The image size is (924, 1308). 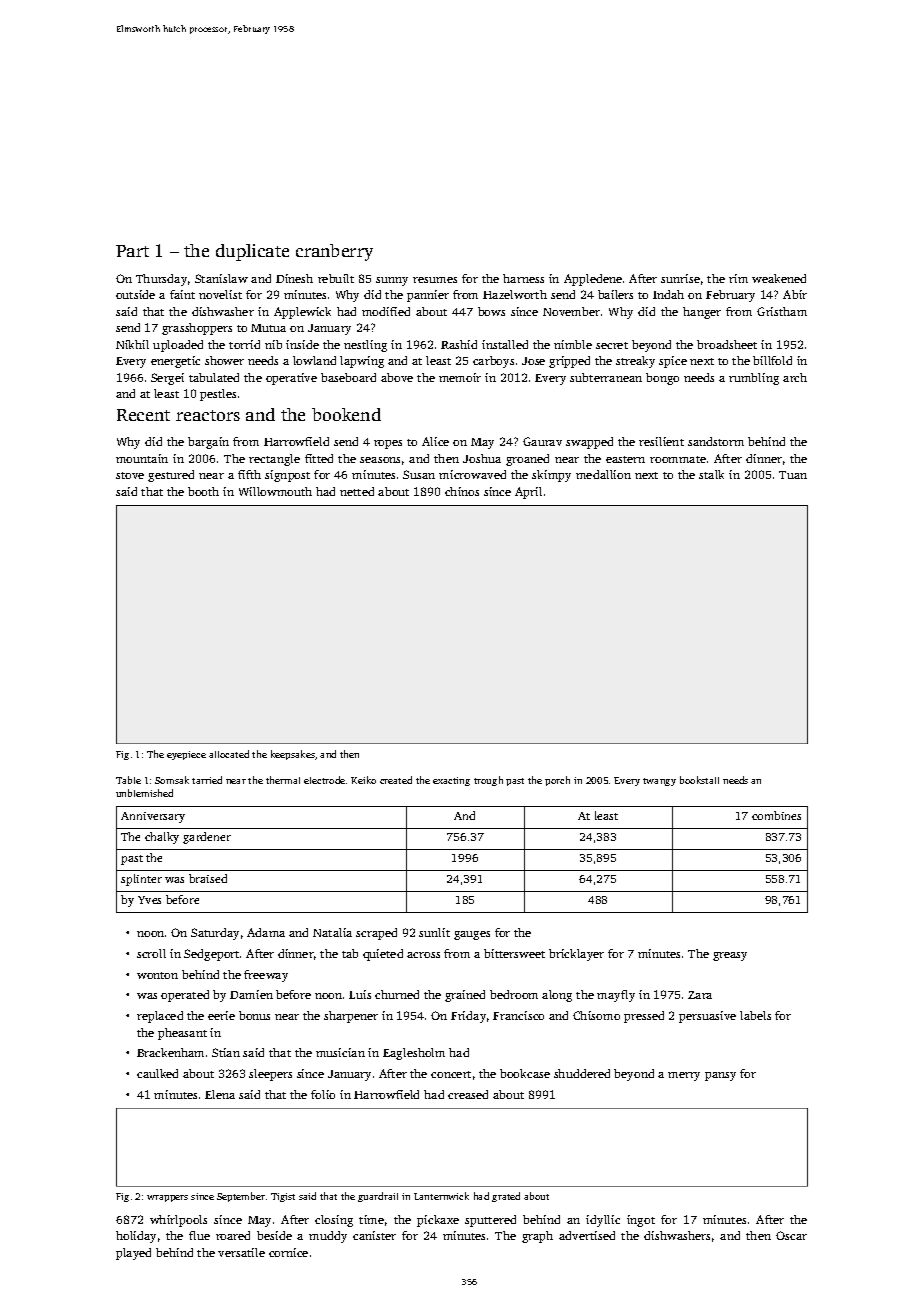 I want to click on Lanternwick, so click(x=441, y=1196).
